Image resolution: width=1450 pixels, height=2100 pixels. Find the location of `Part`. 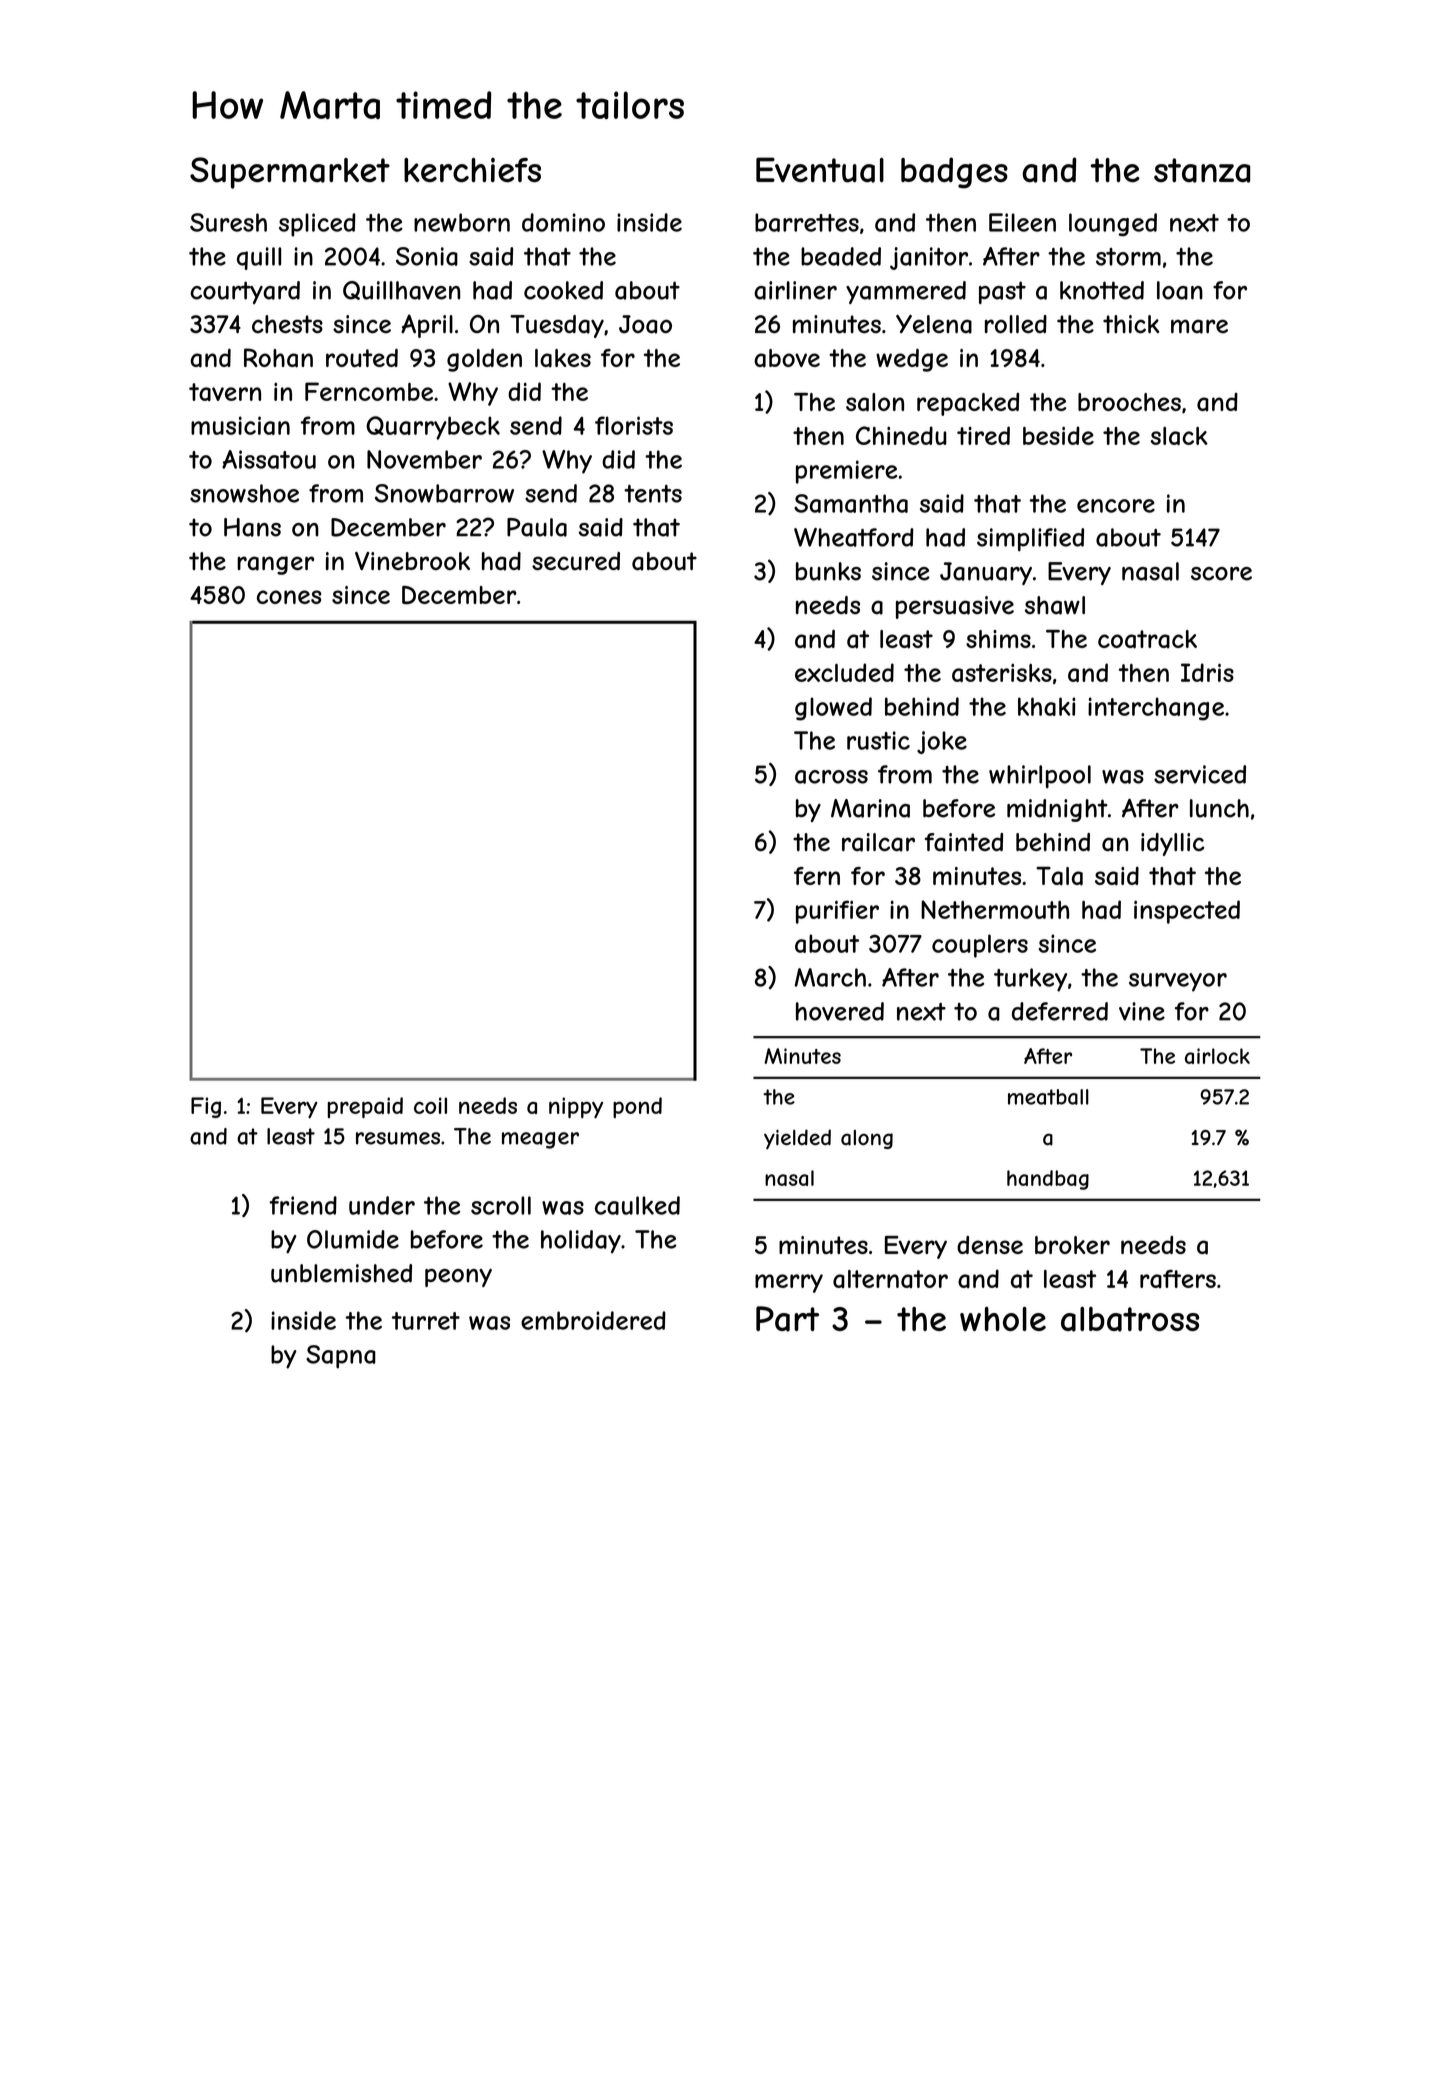

Part is located at coordinates (787, 1319).
